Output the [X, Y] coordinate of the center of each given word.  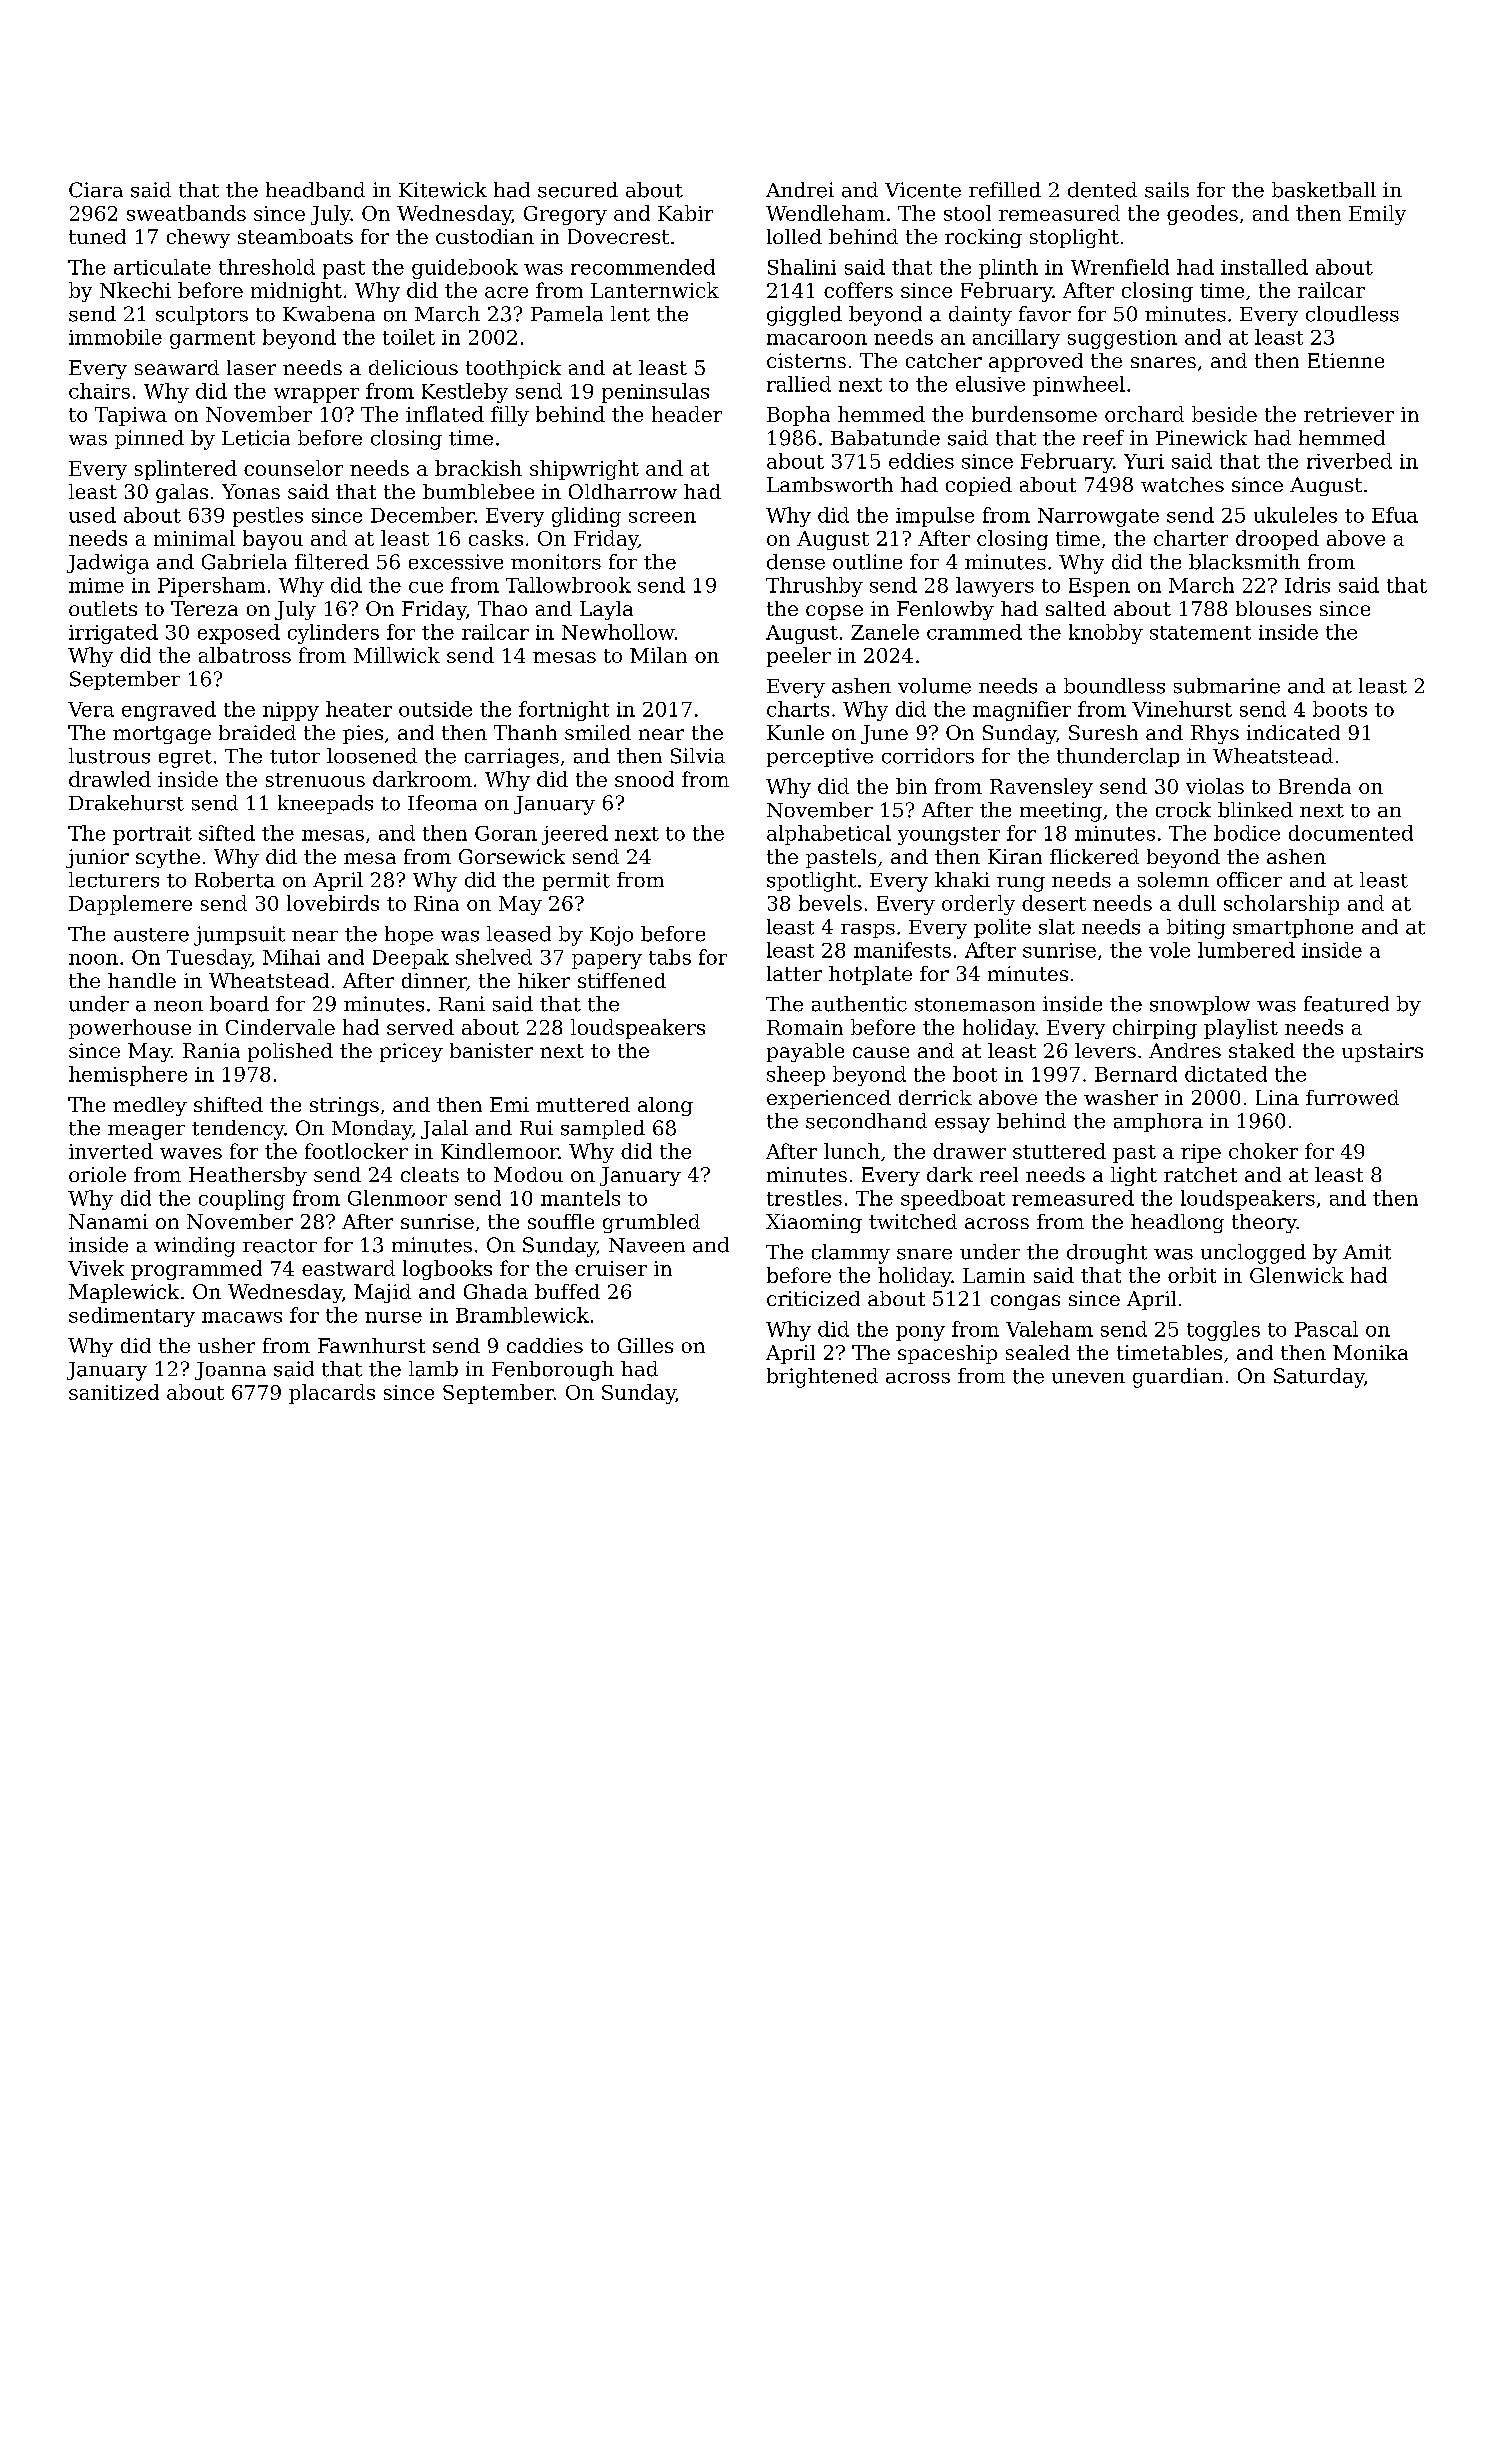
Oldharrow [623, 491]
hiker [544, 980]
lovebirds [333, 903]
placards [332, 1394]
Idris [1307, 585]
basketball [1324, 190]
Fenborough [553, 1371]
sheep [796, 1076]
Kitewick [443, 190]
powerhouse [130, 1029]
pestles [268, 517]
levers [1105, 1050]
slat [1057, 927]
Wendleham [825, 213]
